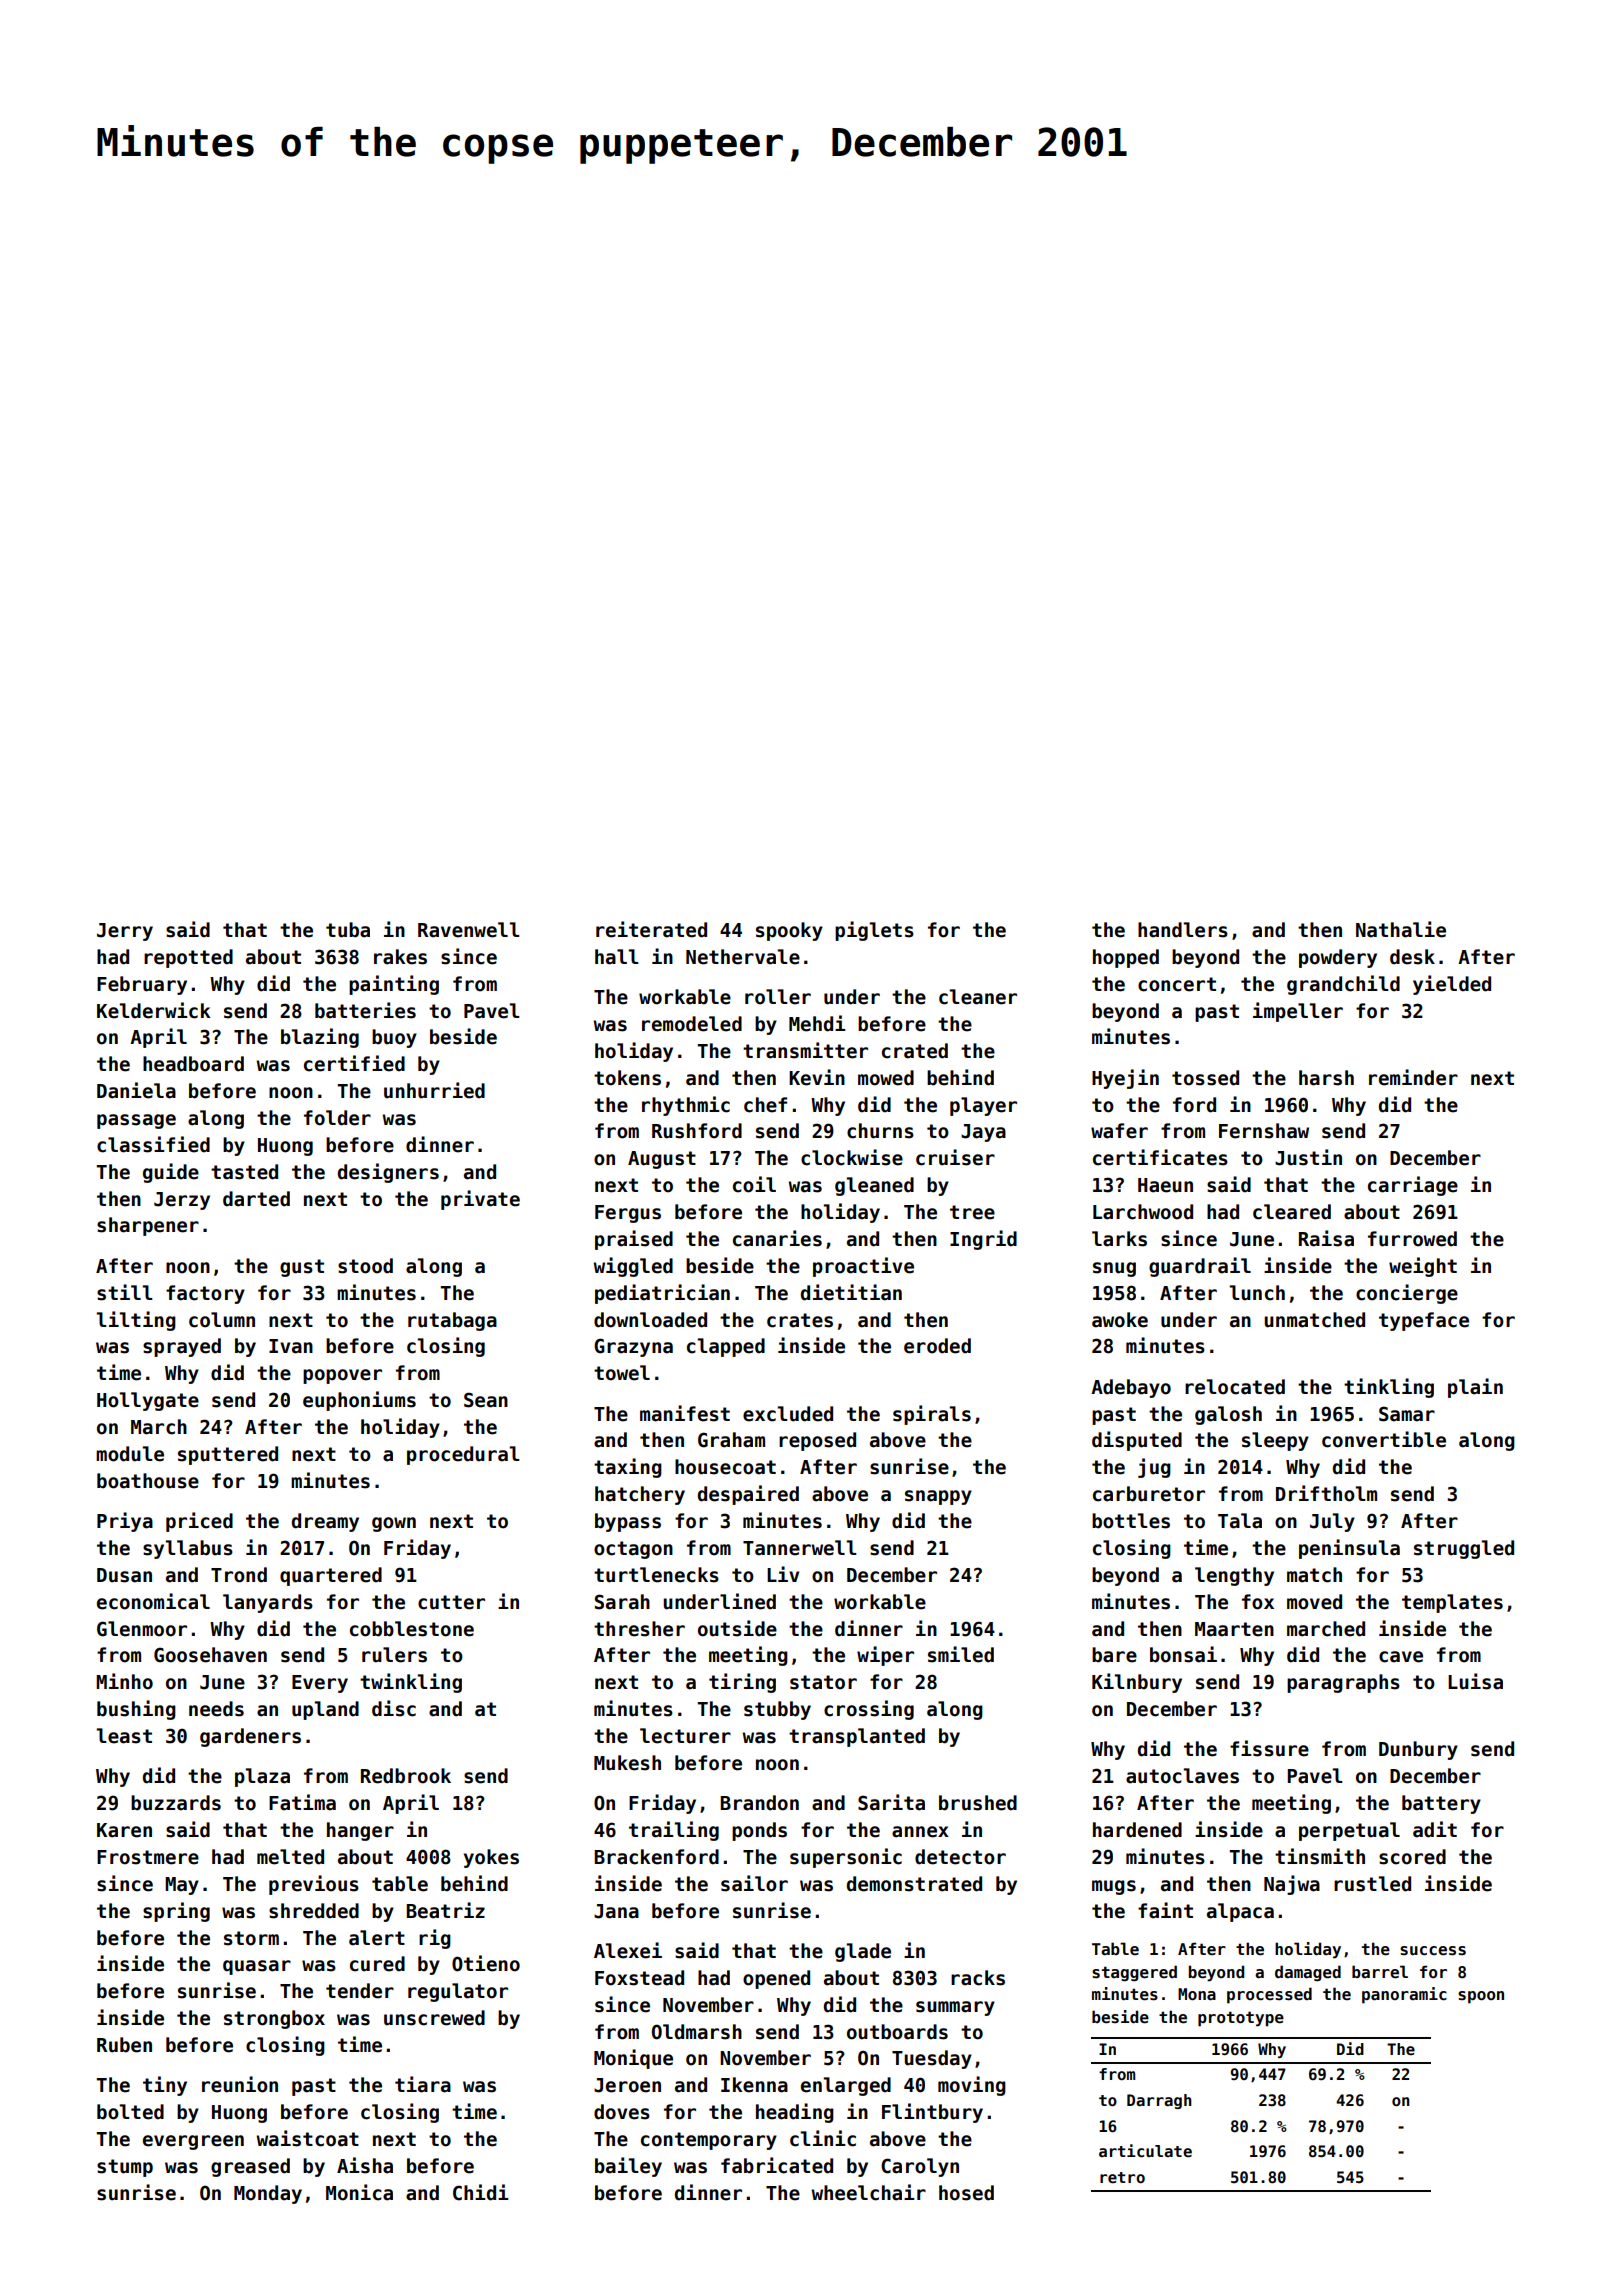 The width and height of the screenshot is (1620, 2292). Describe the element at coordinates (240, 2084) in the screenshot. I see `reunion` at that location.
